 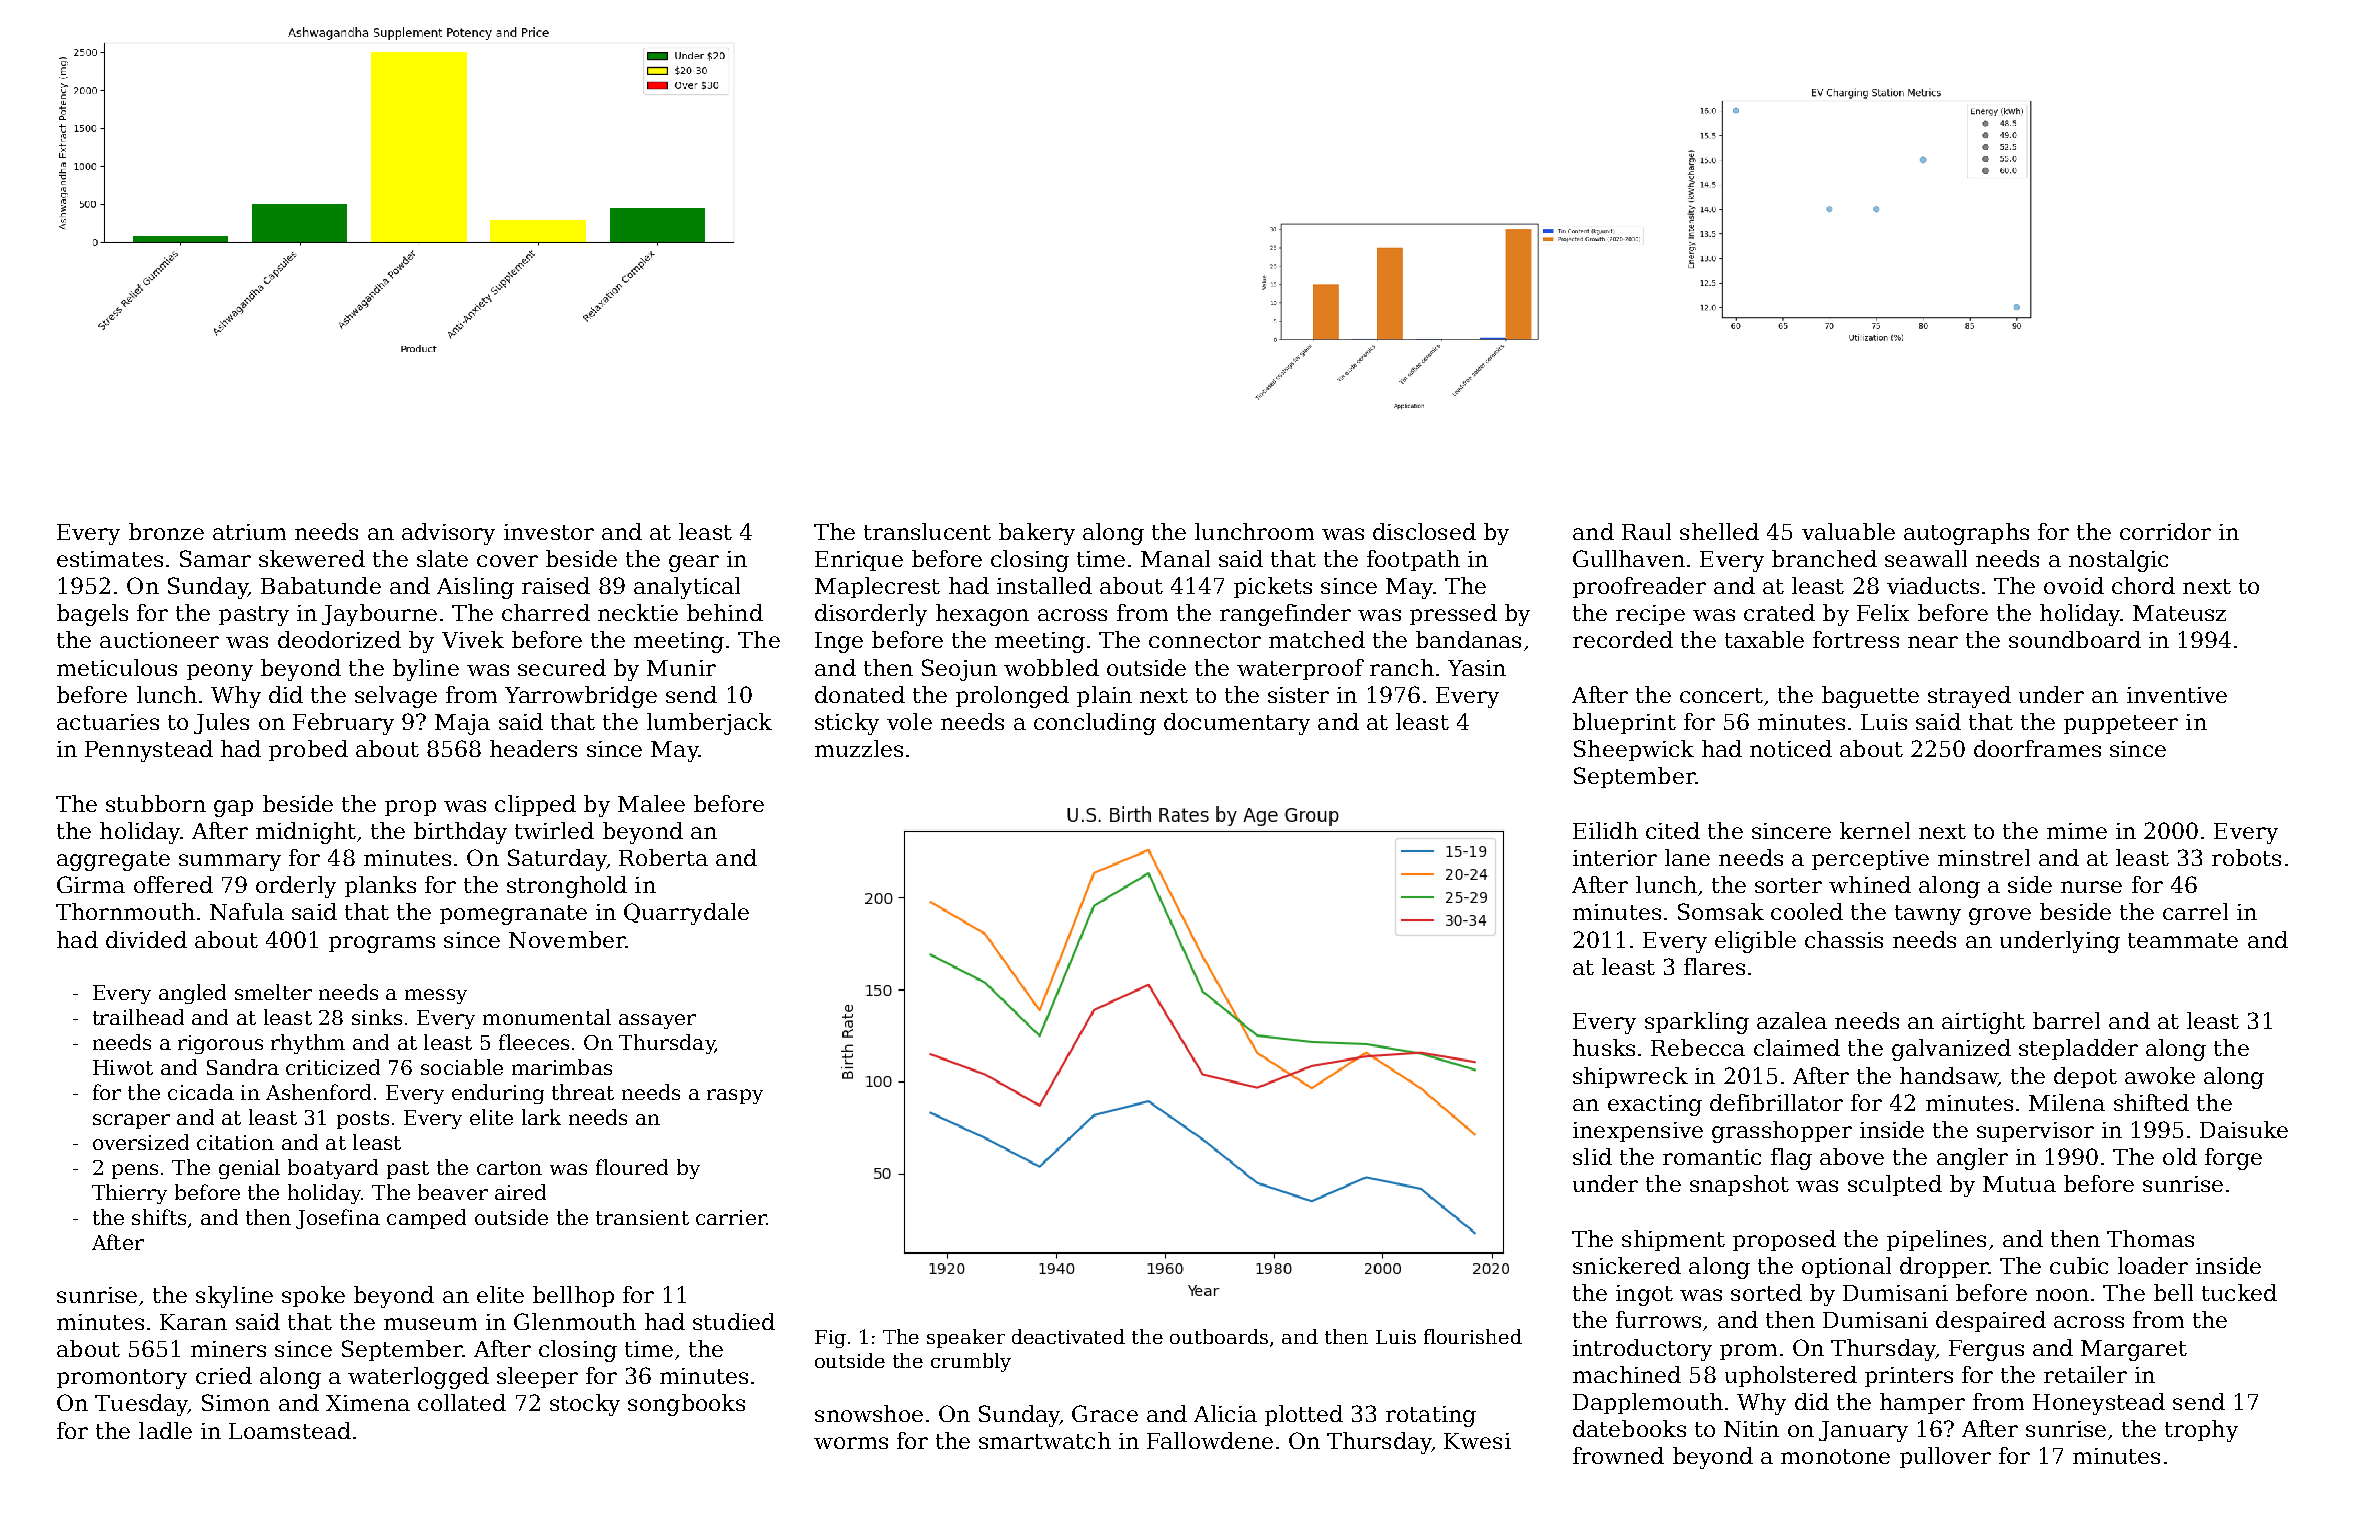 What do you see at coordinates (585, 1405) in the screenshot?
I see `stocky` at bounding box center [585, 1405].
